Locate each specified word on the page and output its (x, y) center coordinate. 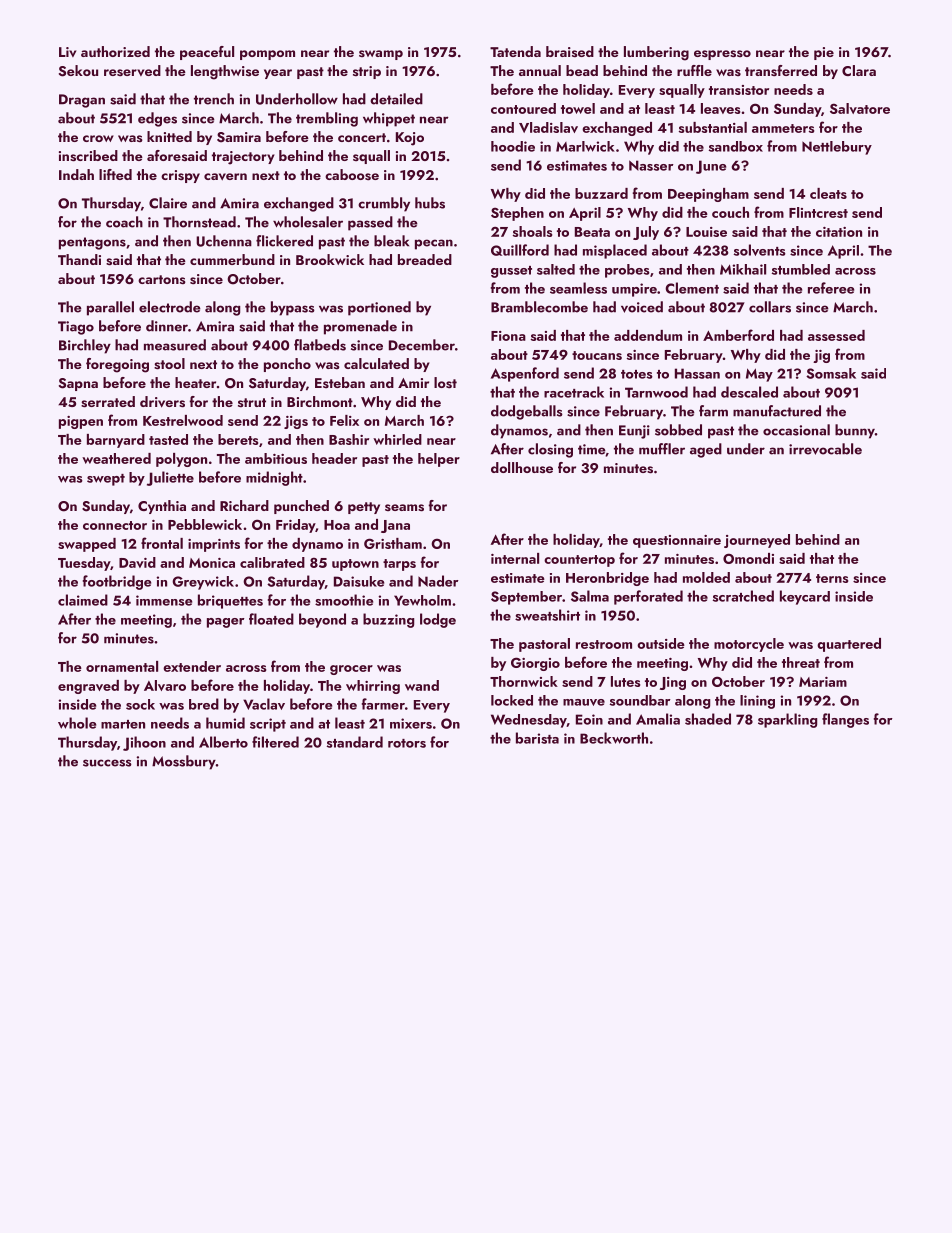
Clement (692, 288)
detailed (396, 99)
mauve (584, 702)
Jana (395, 526)
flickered (284, 241)
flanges (845, 720)
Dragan (82, 101)
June (711, 167)
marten (123, 724)
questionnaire (677, 541)
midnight (274, 478)
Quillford (520, 250)
